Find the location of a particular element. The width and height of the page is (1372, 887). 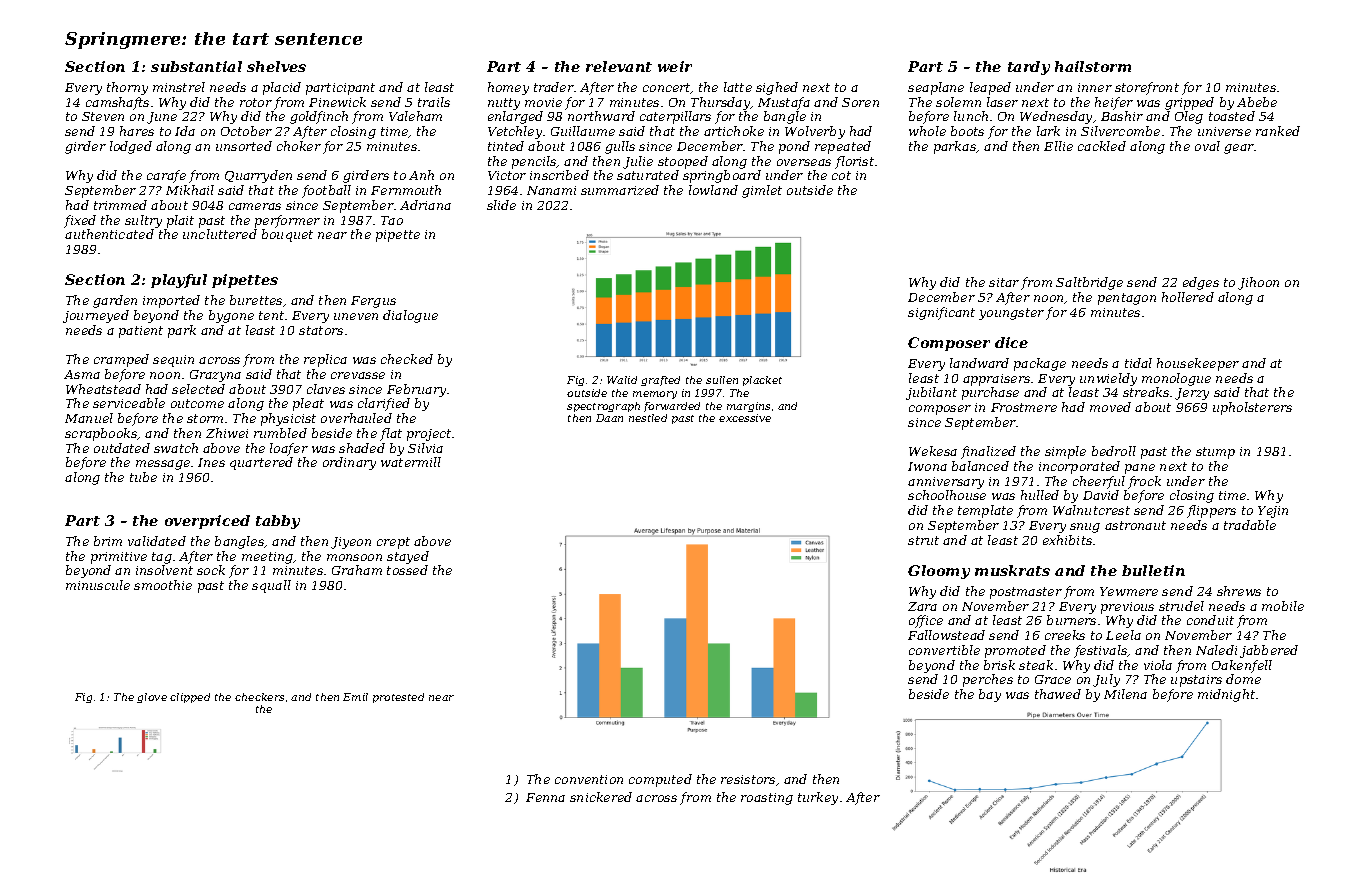

computed is located at coordinates (660, 780).
